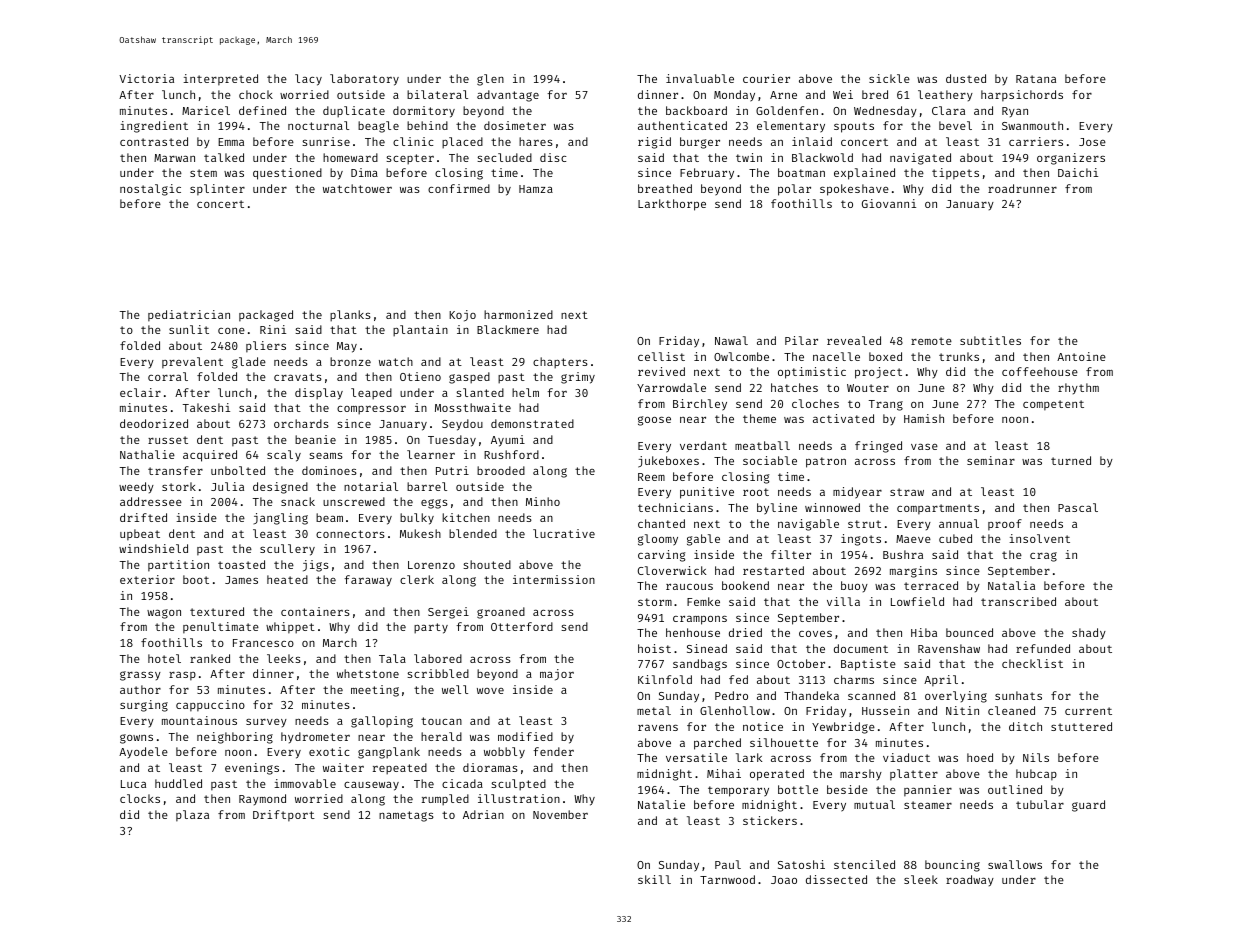  I want to click on Victoria, so click(146, 78).
